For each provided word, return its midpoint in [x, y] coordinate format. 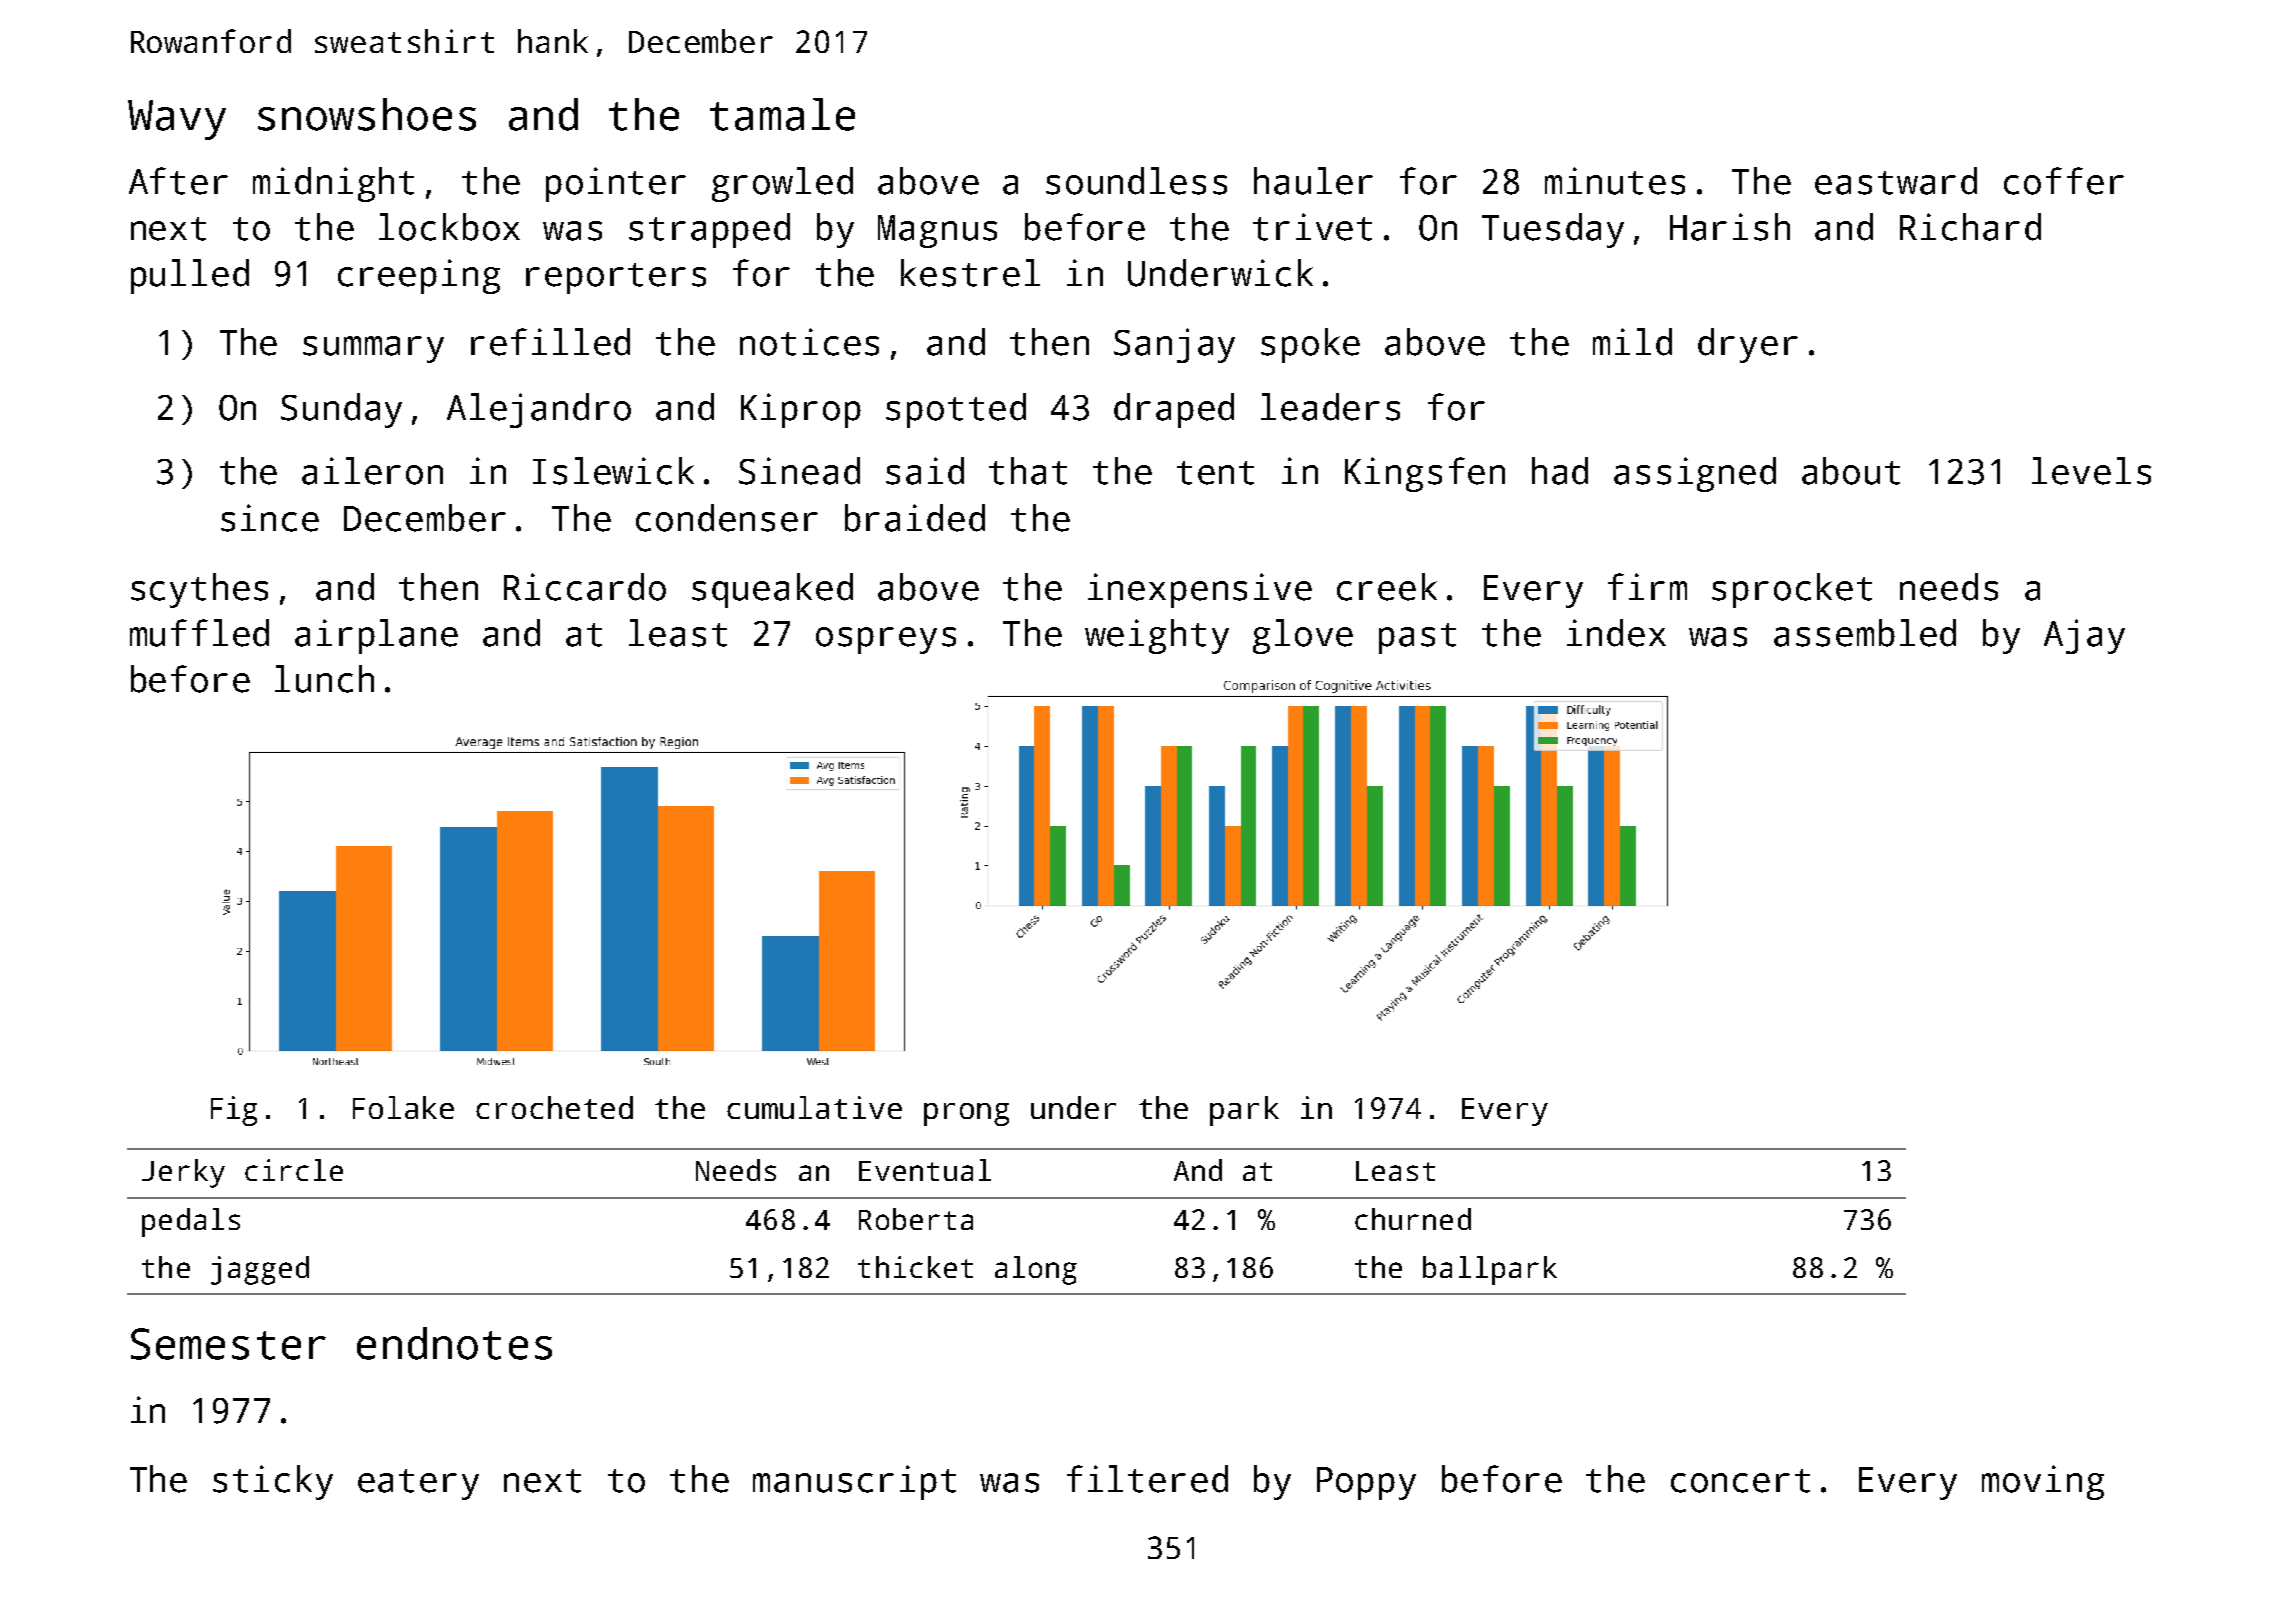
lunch [324, 679]
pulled [190, 276]
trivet [1312, 227]
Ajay [2084, 636]
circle [294, 1170]
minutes [1615, 181]
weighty [1157, 636]
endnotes [454, 1343]
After [178, 181]
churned [1413, 1219]
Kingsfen [1425, 474]
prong [966, 1114]
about [1851, 471]
